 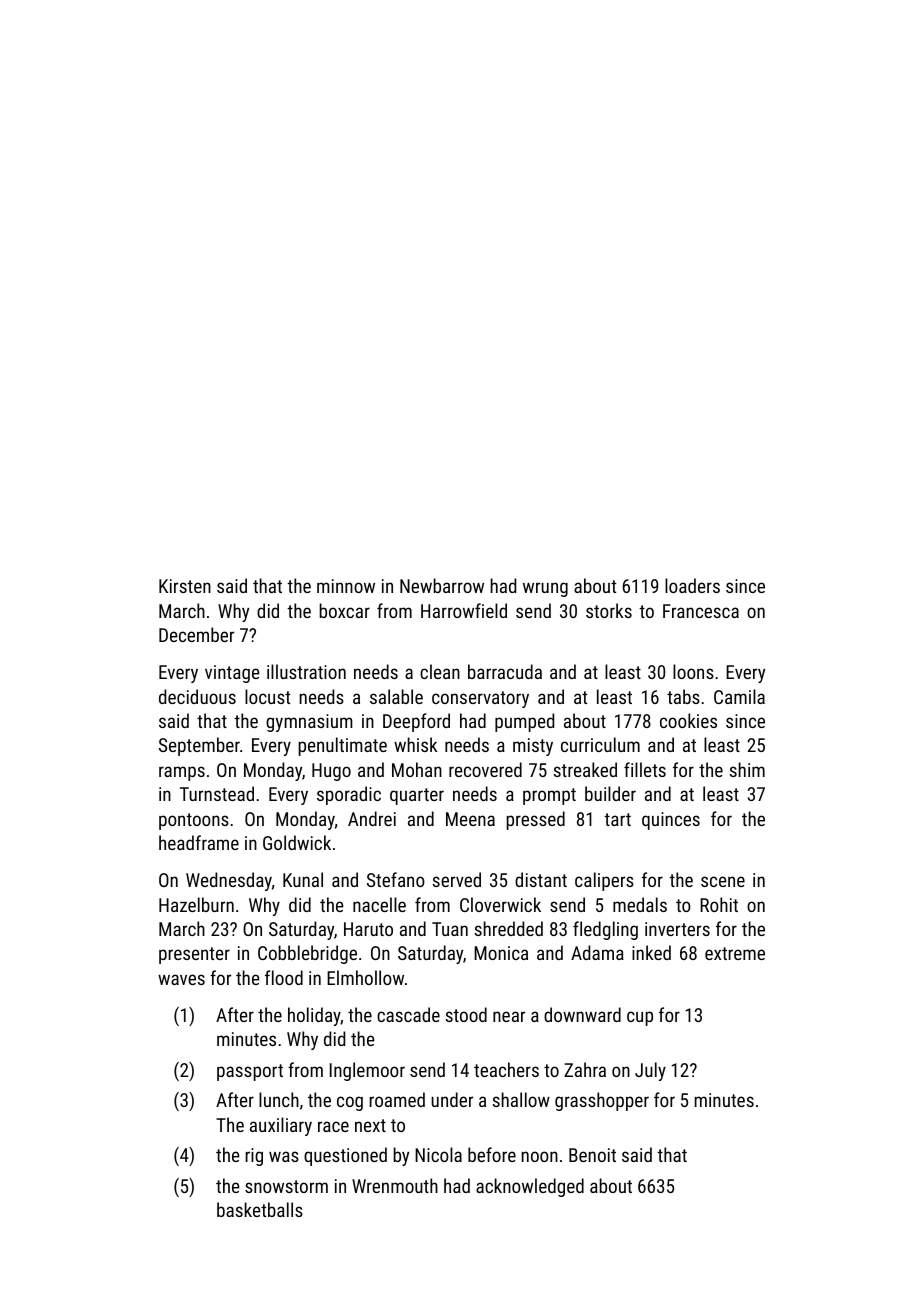 I want to click on Hugo, so click(x=331, y=772).
